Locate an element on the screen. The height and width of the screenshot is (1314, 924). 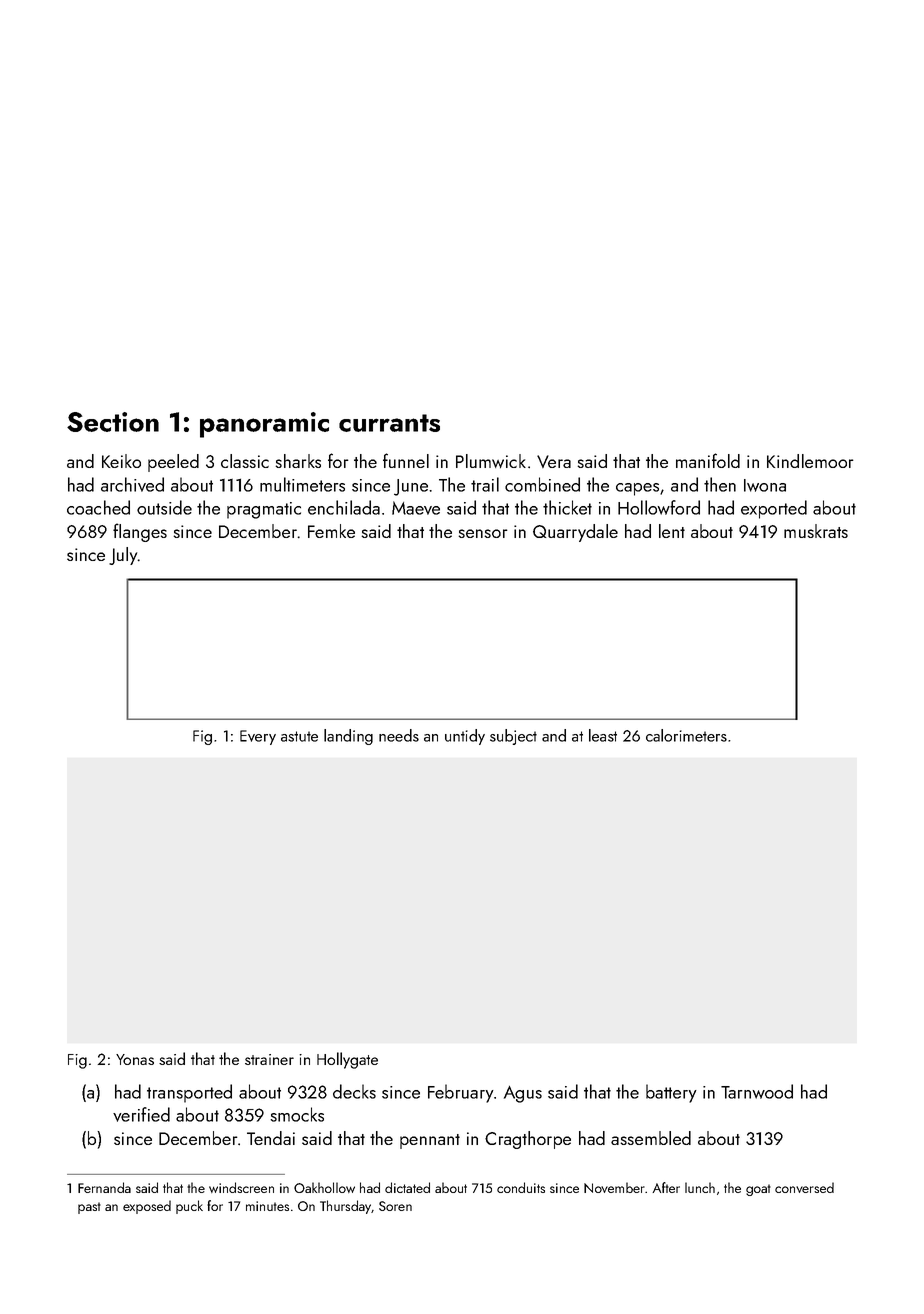
Tendai is located at coordinates (271, 1138).
